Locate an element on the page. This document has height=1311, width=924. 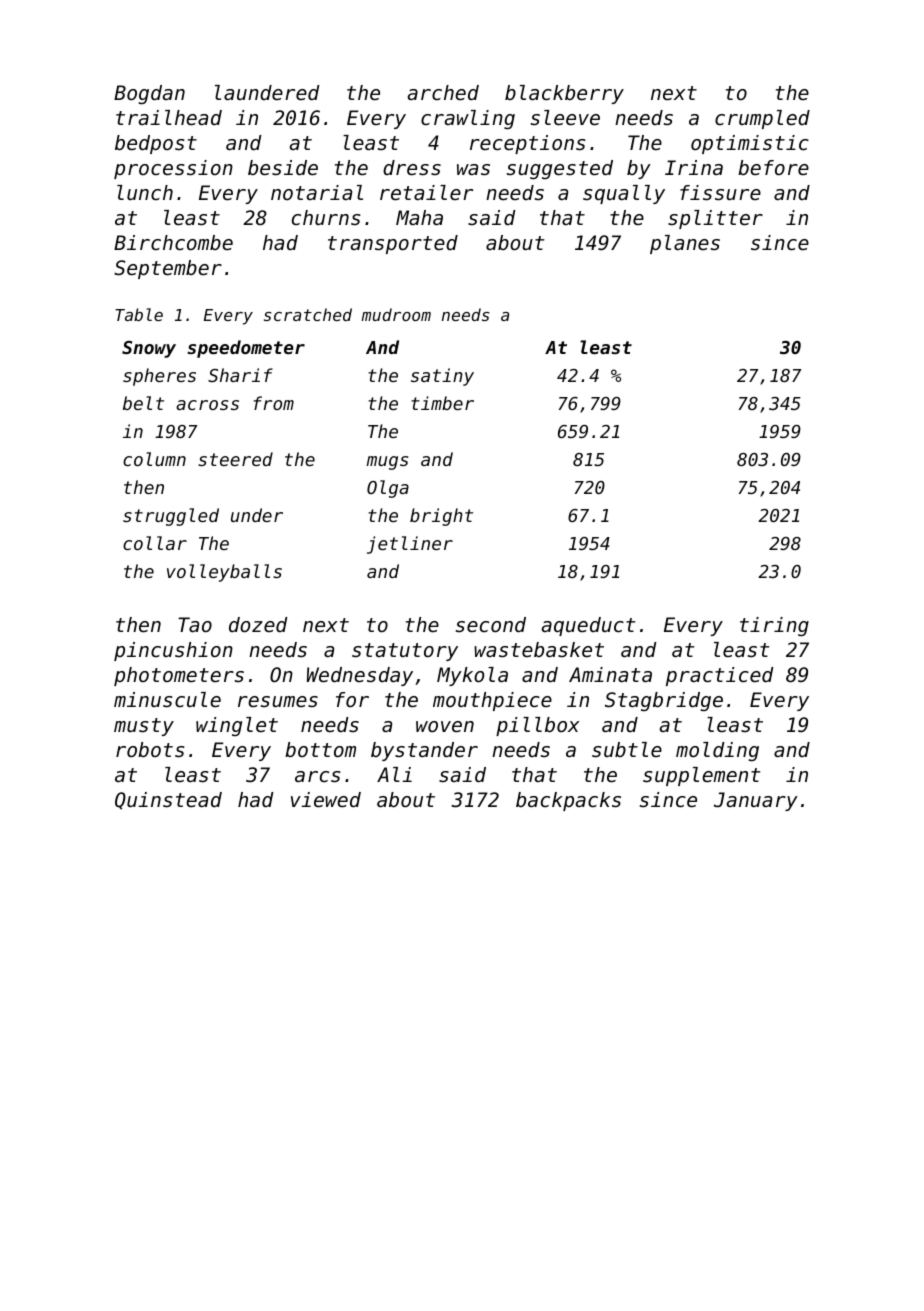
Bogdan is located at coordinates (149, 94).
